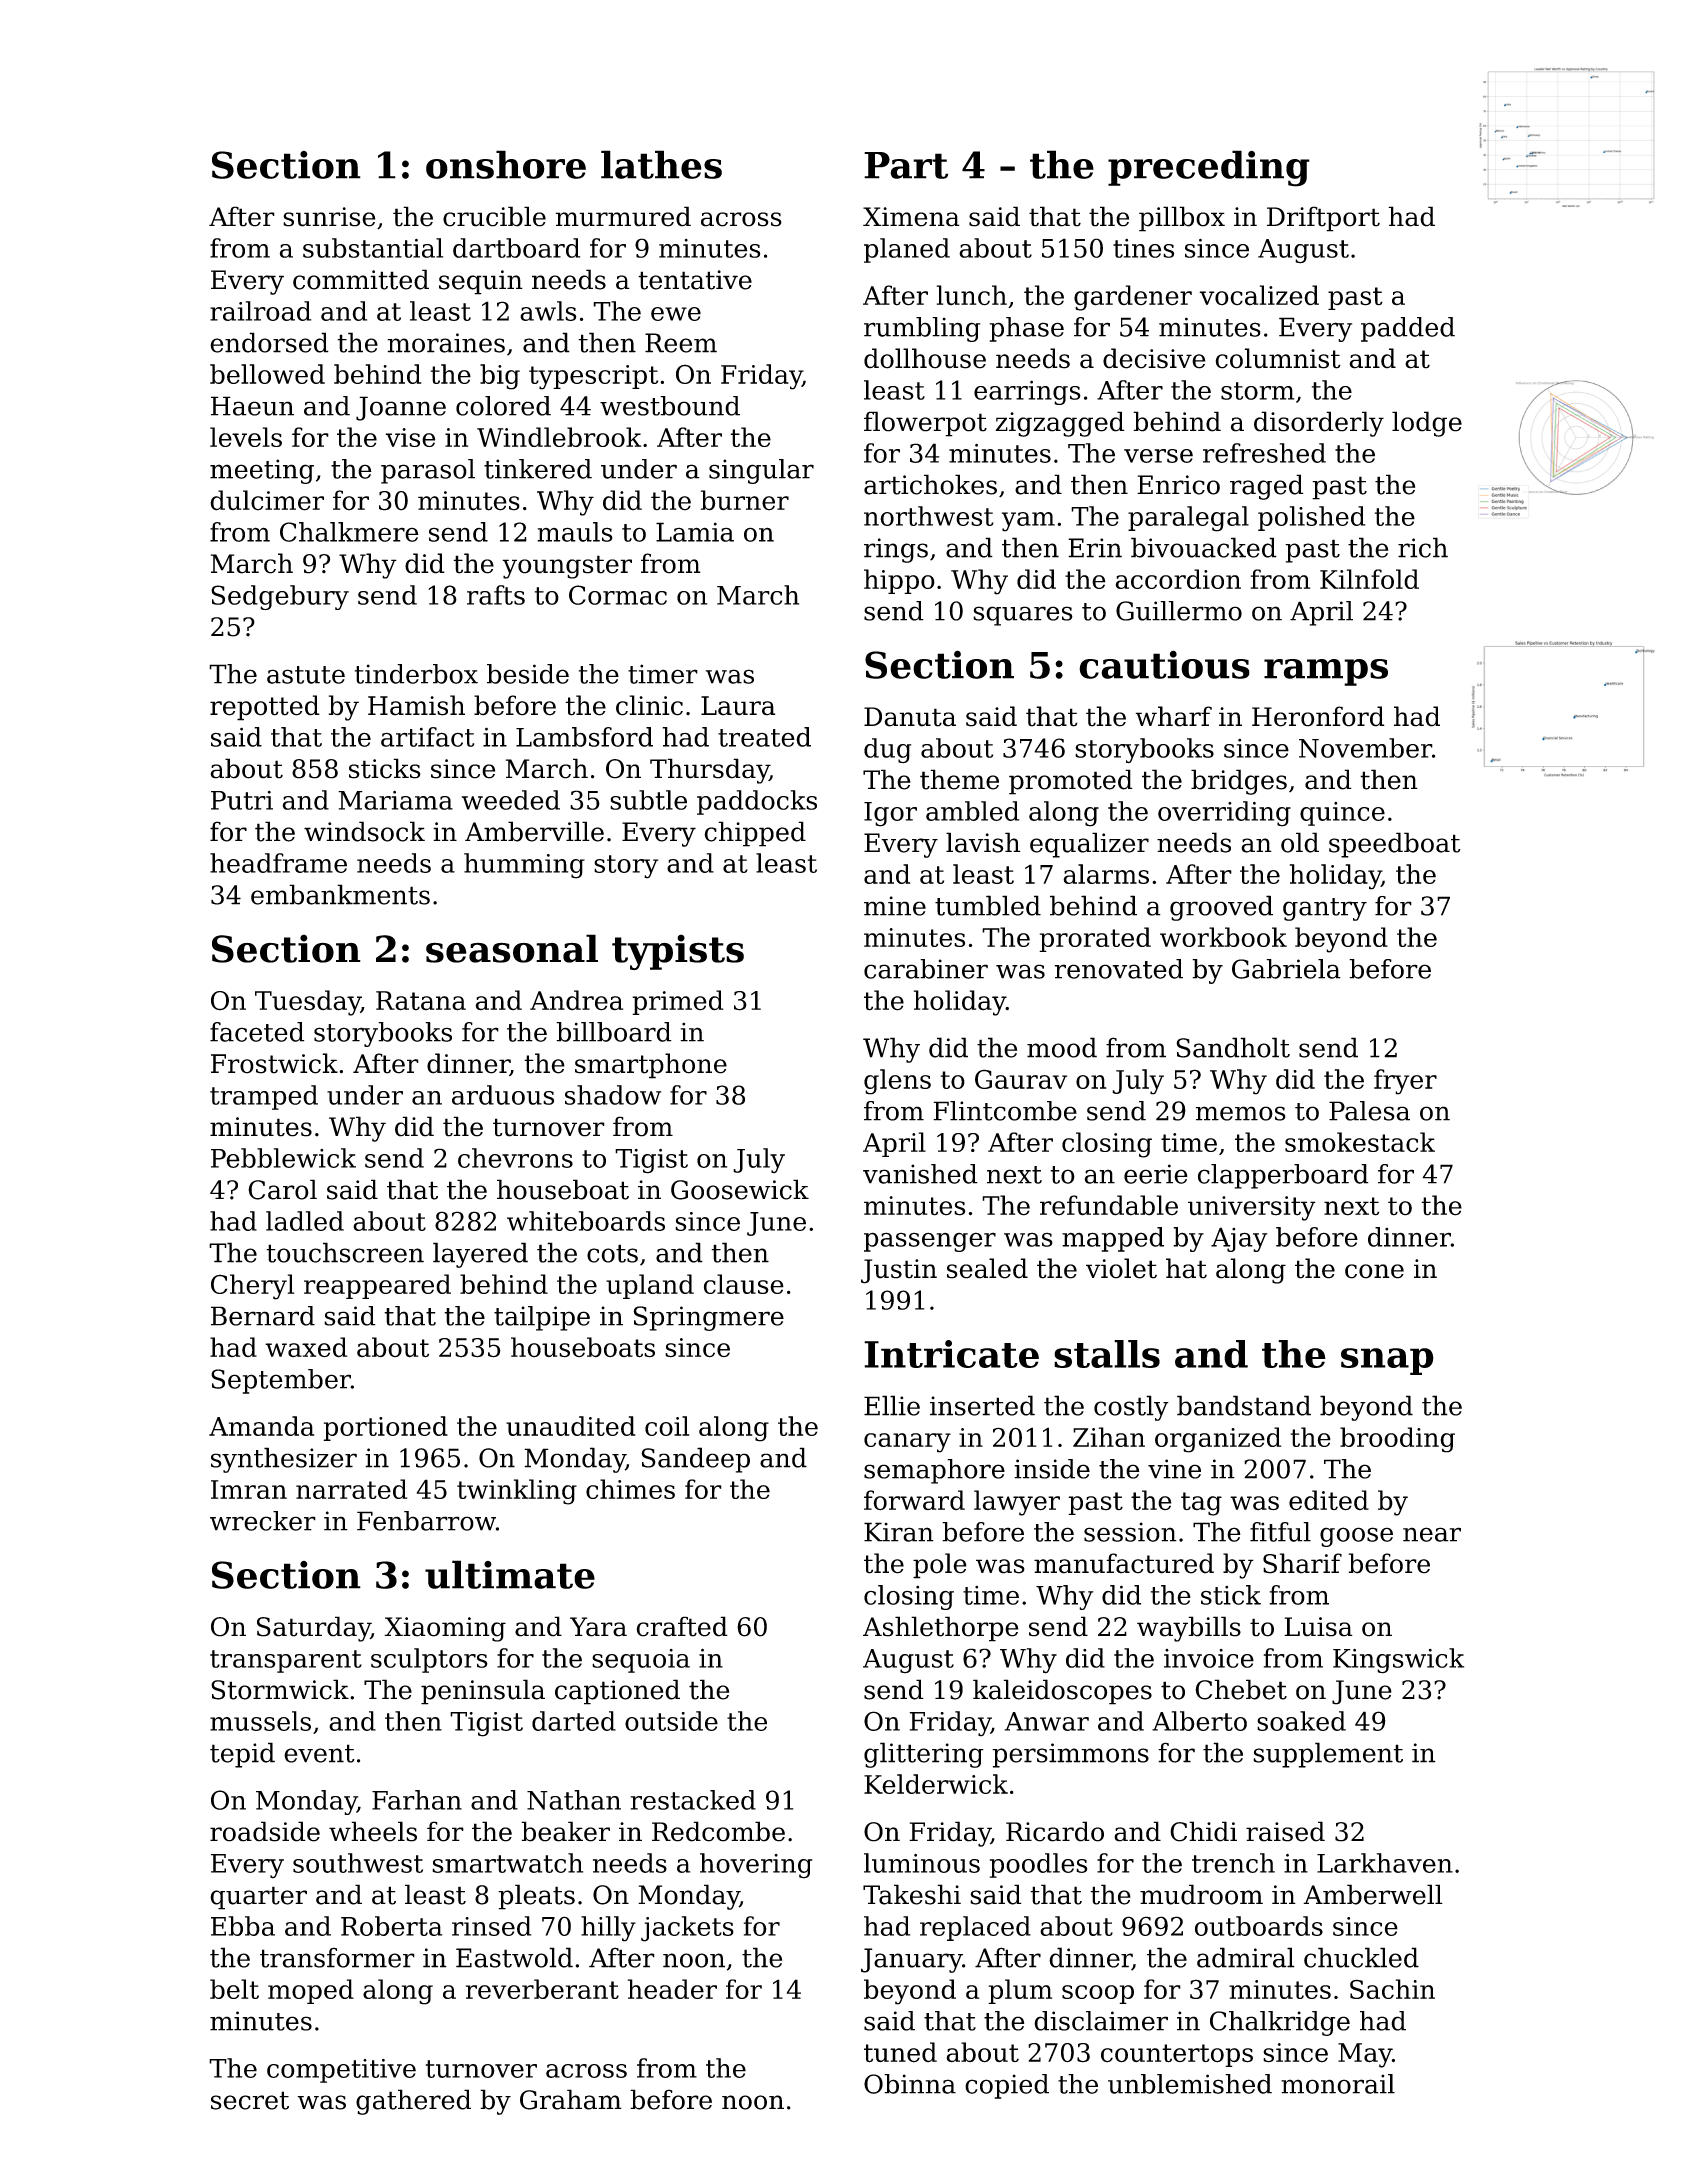  What do you see at coordinates (695, 532) in the page?
I see `Lamia` at bounding box center [695, 532].
